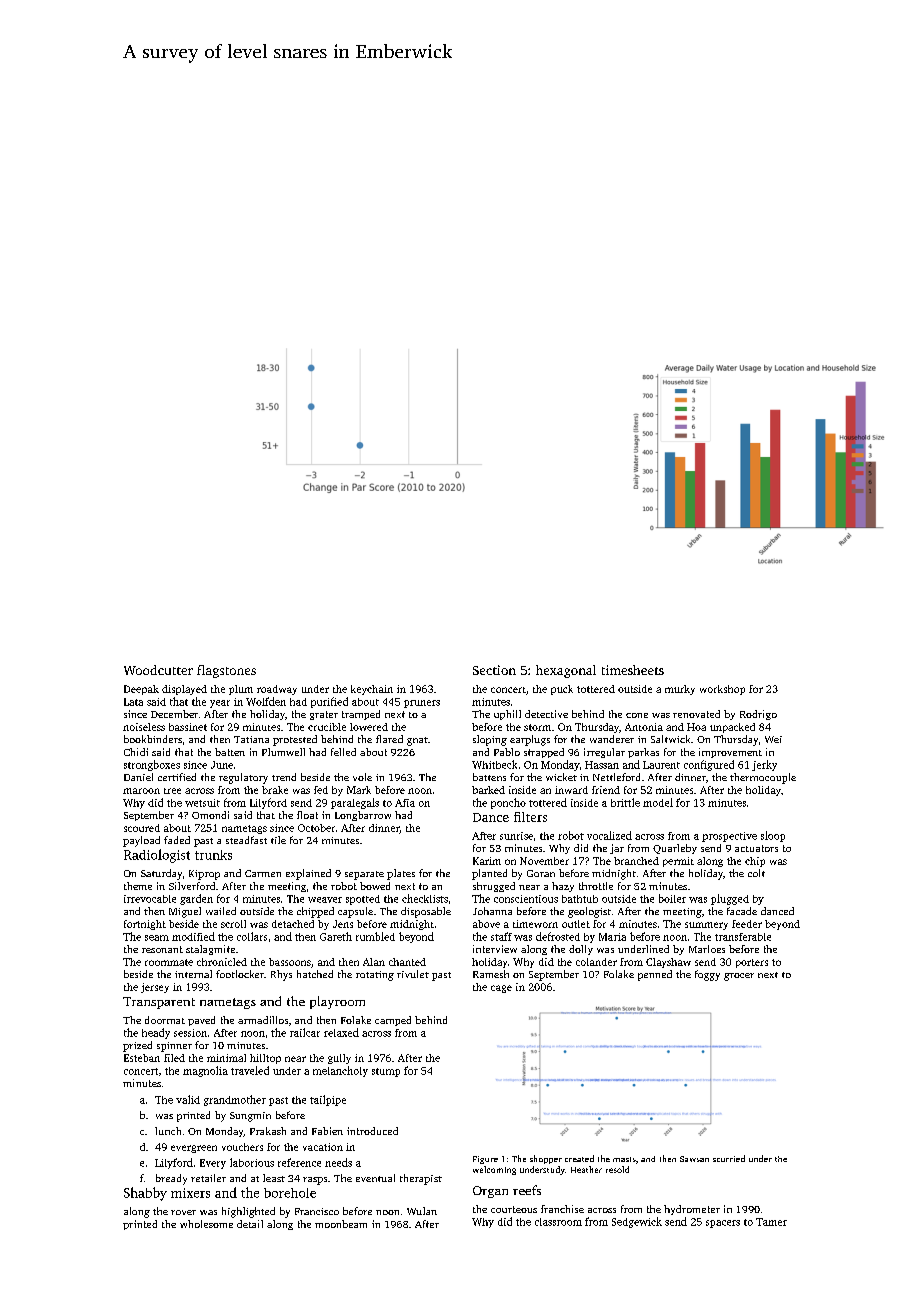  Describe the element at coordinates (157, 938) in the page. I see `seam` at that location.
